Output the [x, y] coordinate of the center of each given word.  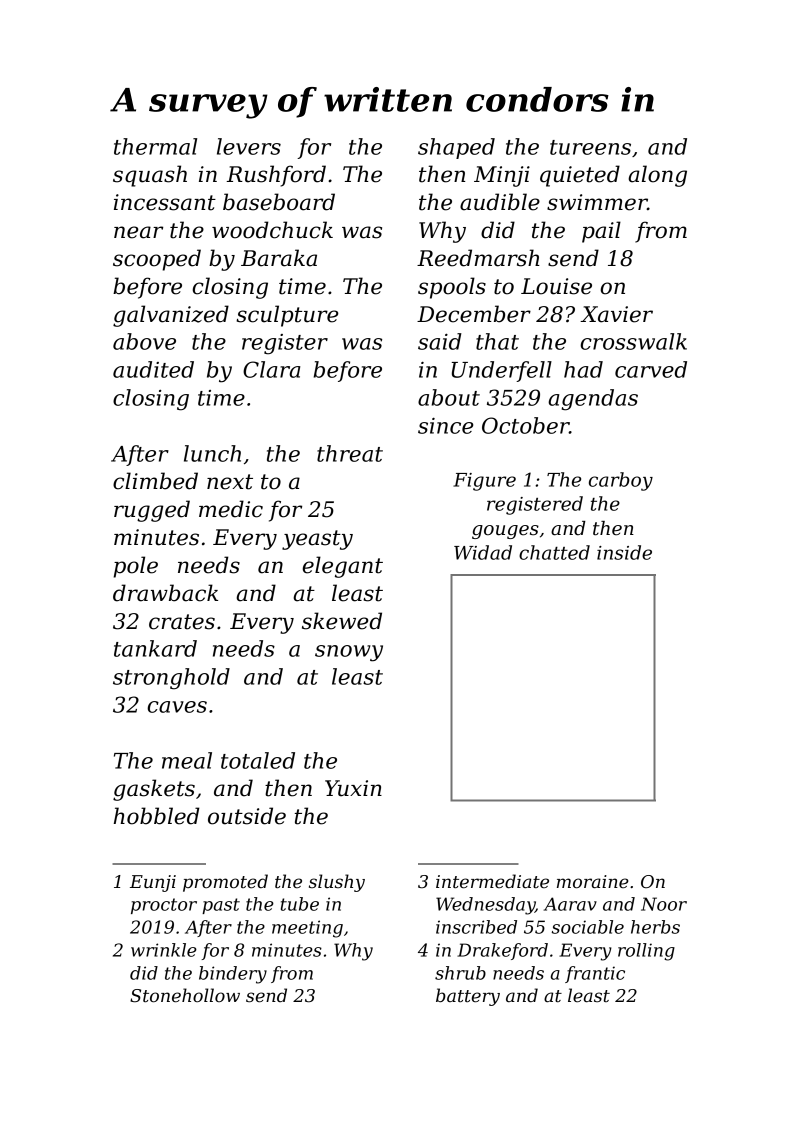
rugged [152, 511]
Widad [483, 552]
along [657, 176]
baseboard [279, 202]
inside [624, 552]
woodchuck [272, 230]
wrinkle [164, 950]
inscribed [476, 927]
